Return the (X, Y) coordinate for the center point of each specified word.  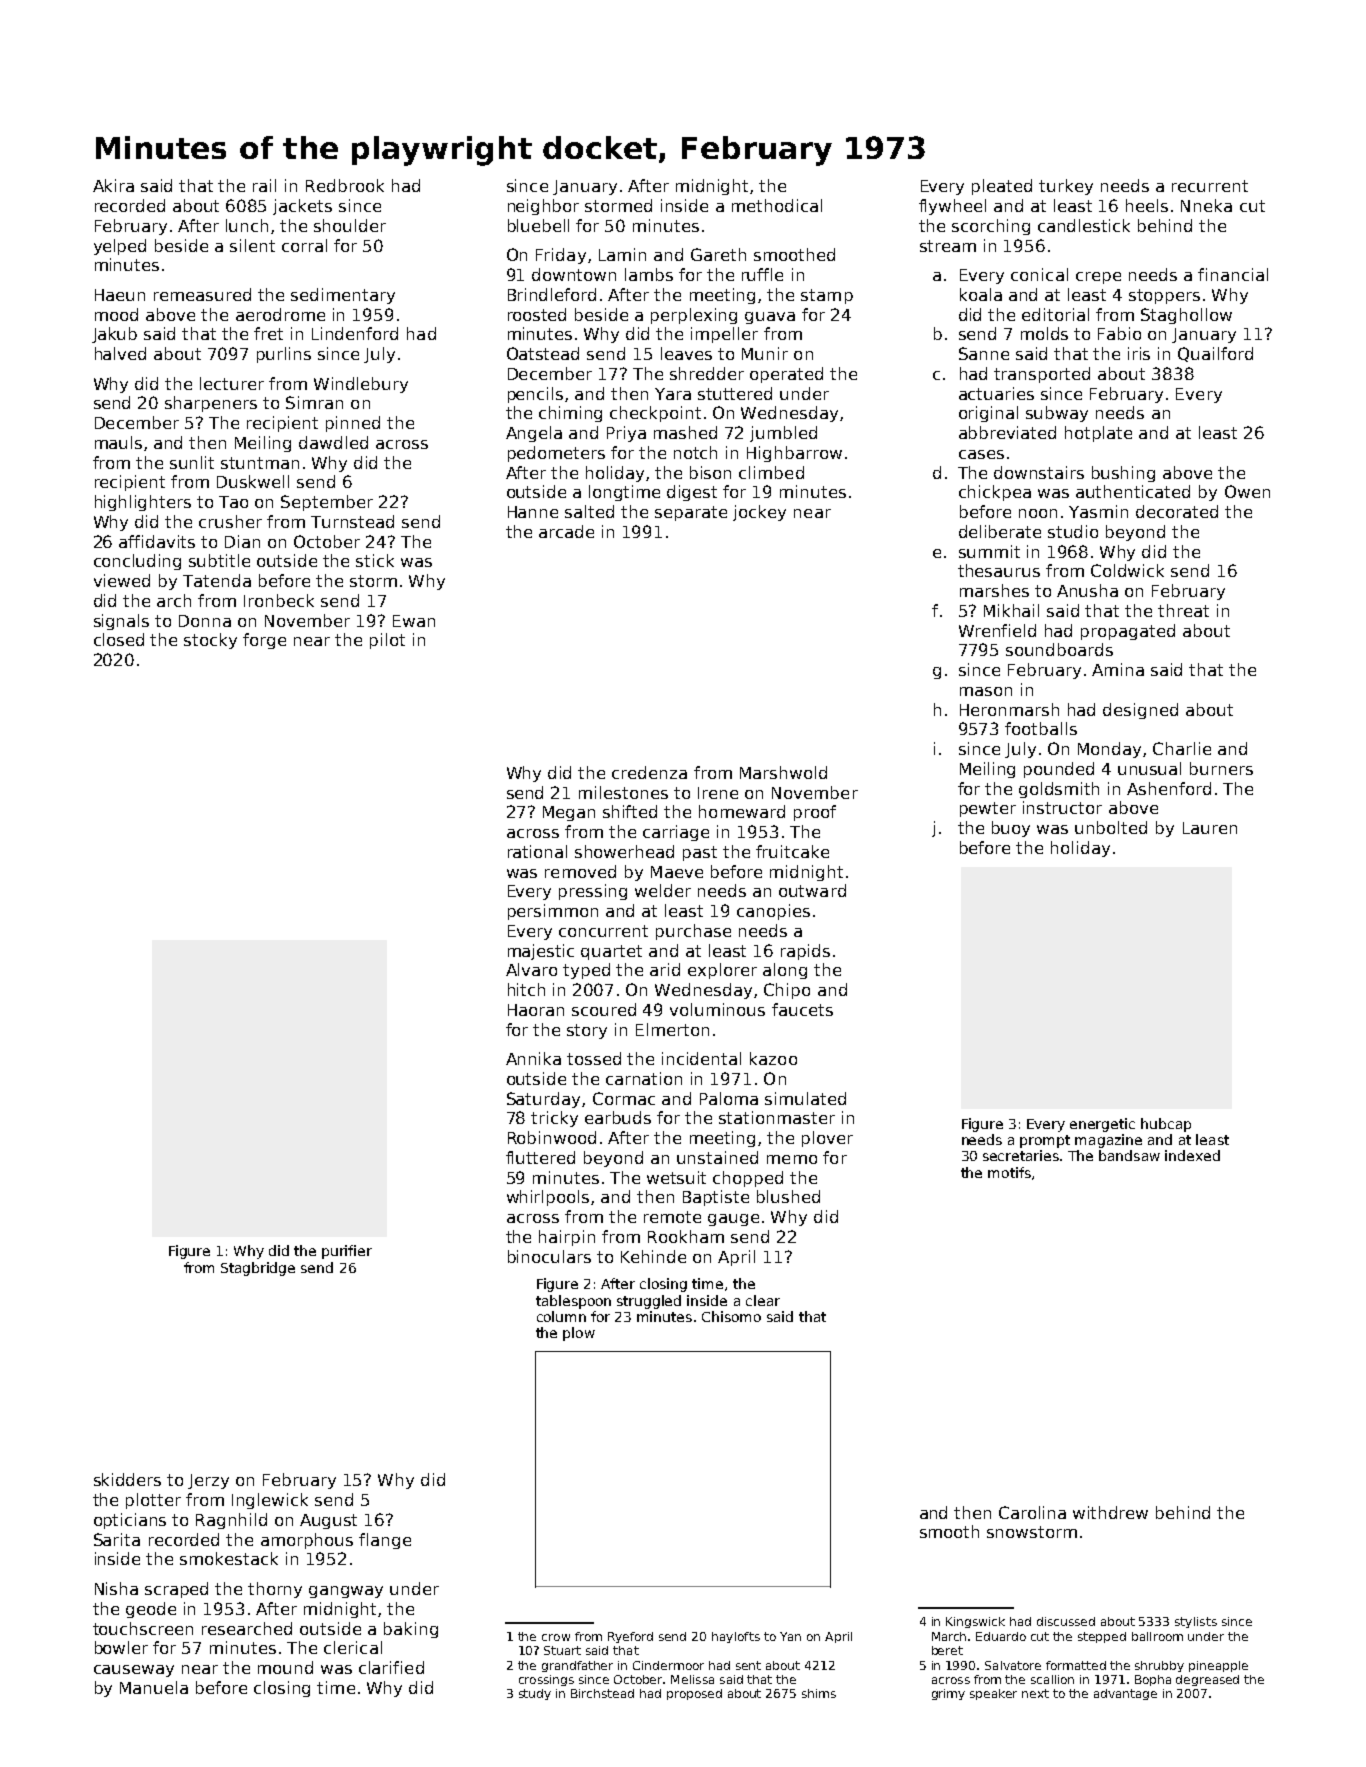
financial (1233, 274)
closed (119, 639)
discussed (1066, 1621)
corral (304, 245)
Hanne (533, 512)
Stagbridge (258, 1269)
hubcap (1166, 1125)
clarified (391, 1667)
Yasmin (1098, 511)
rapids (805, 952)
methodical (777, 205)
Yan (790, 1636)
